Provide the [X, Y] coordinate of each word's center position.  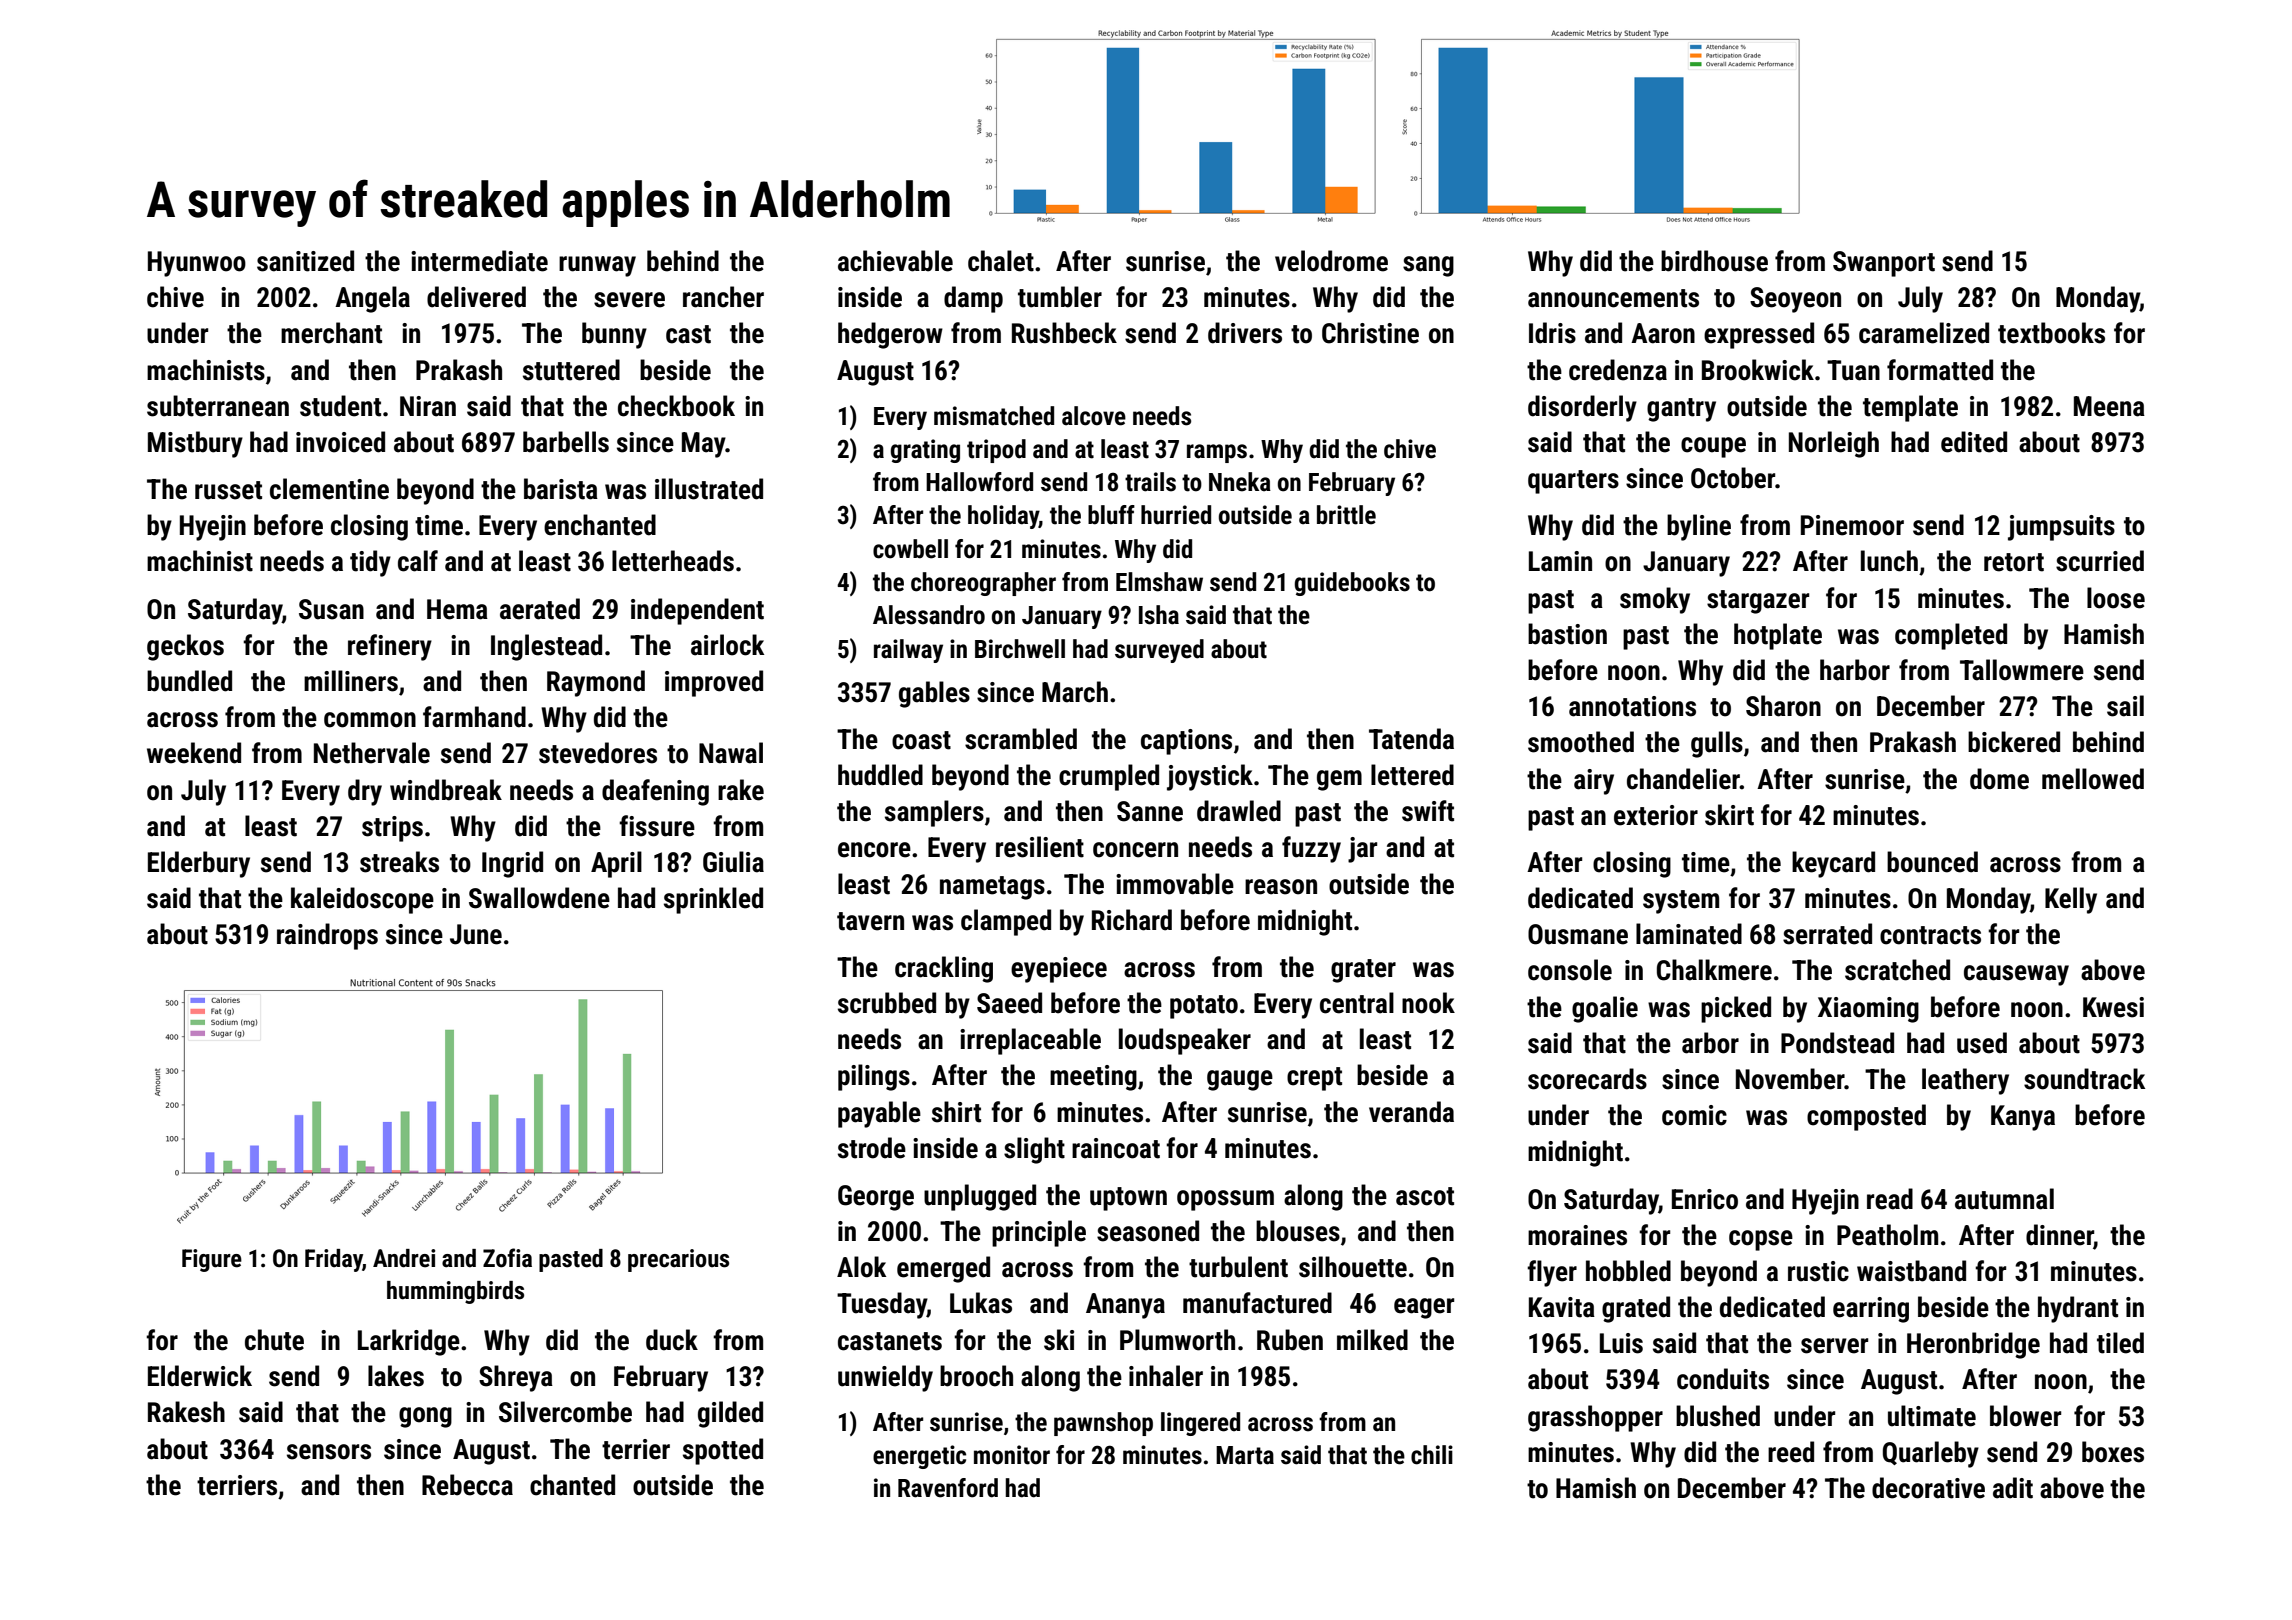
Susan [331, 609]
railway [908, 651]
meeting [1093, 1078]
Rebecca [467, 1485]
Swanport [1884, 264]
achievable [895, 261]
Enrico [1705, 1199]
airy [1594, 782]
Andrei [404, 1258]
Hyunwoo [197, 264]
